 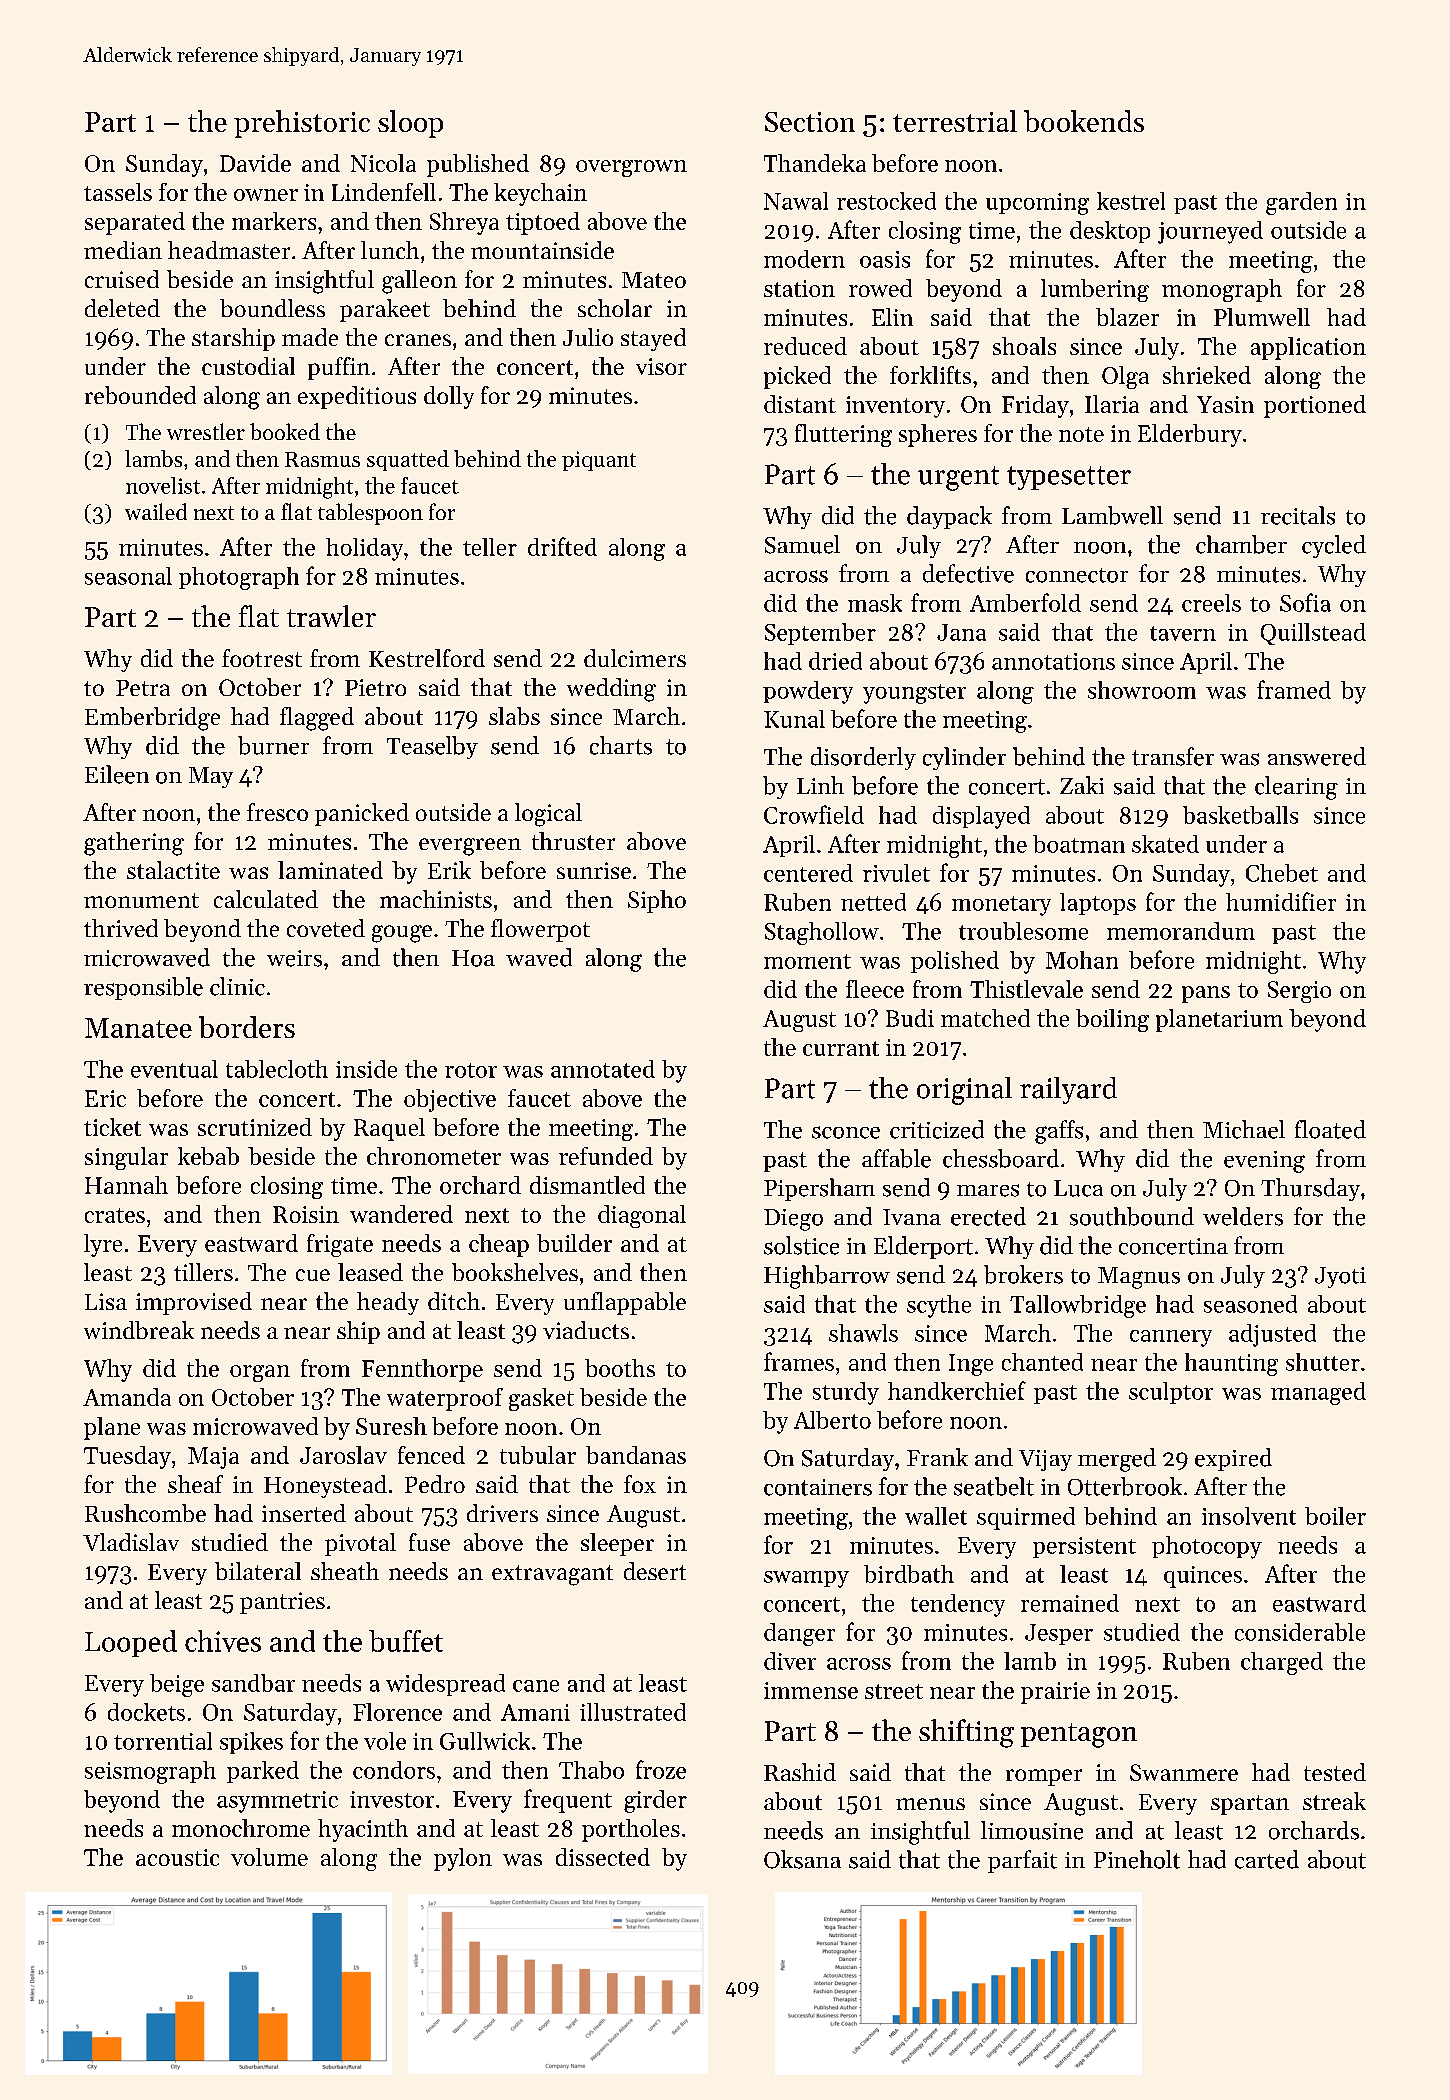 I want to click on gathering, so click(x=134, y=844).
